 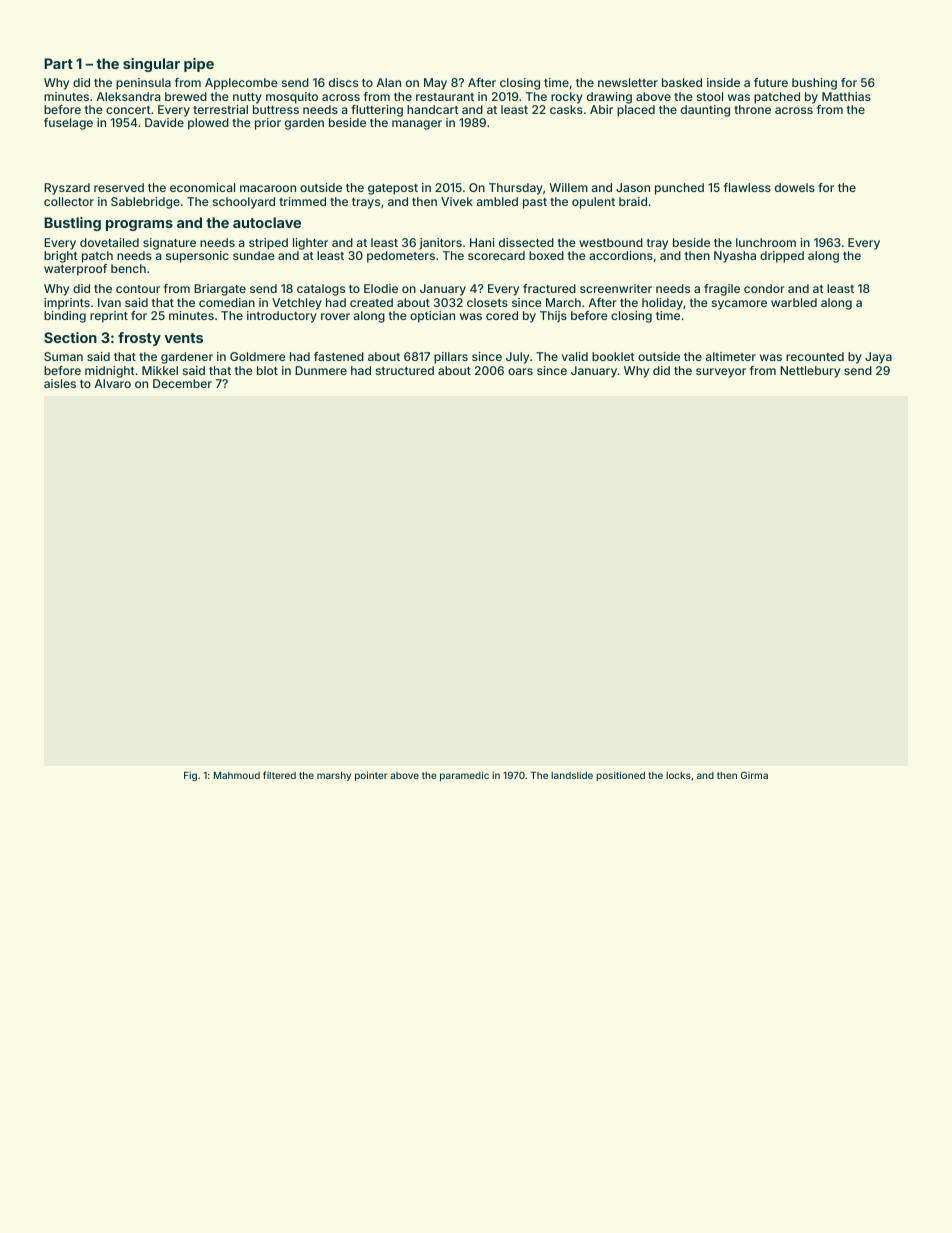 I want to click on Fig, so click(x=190, y=776).
